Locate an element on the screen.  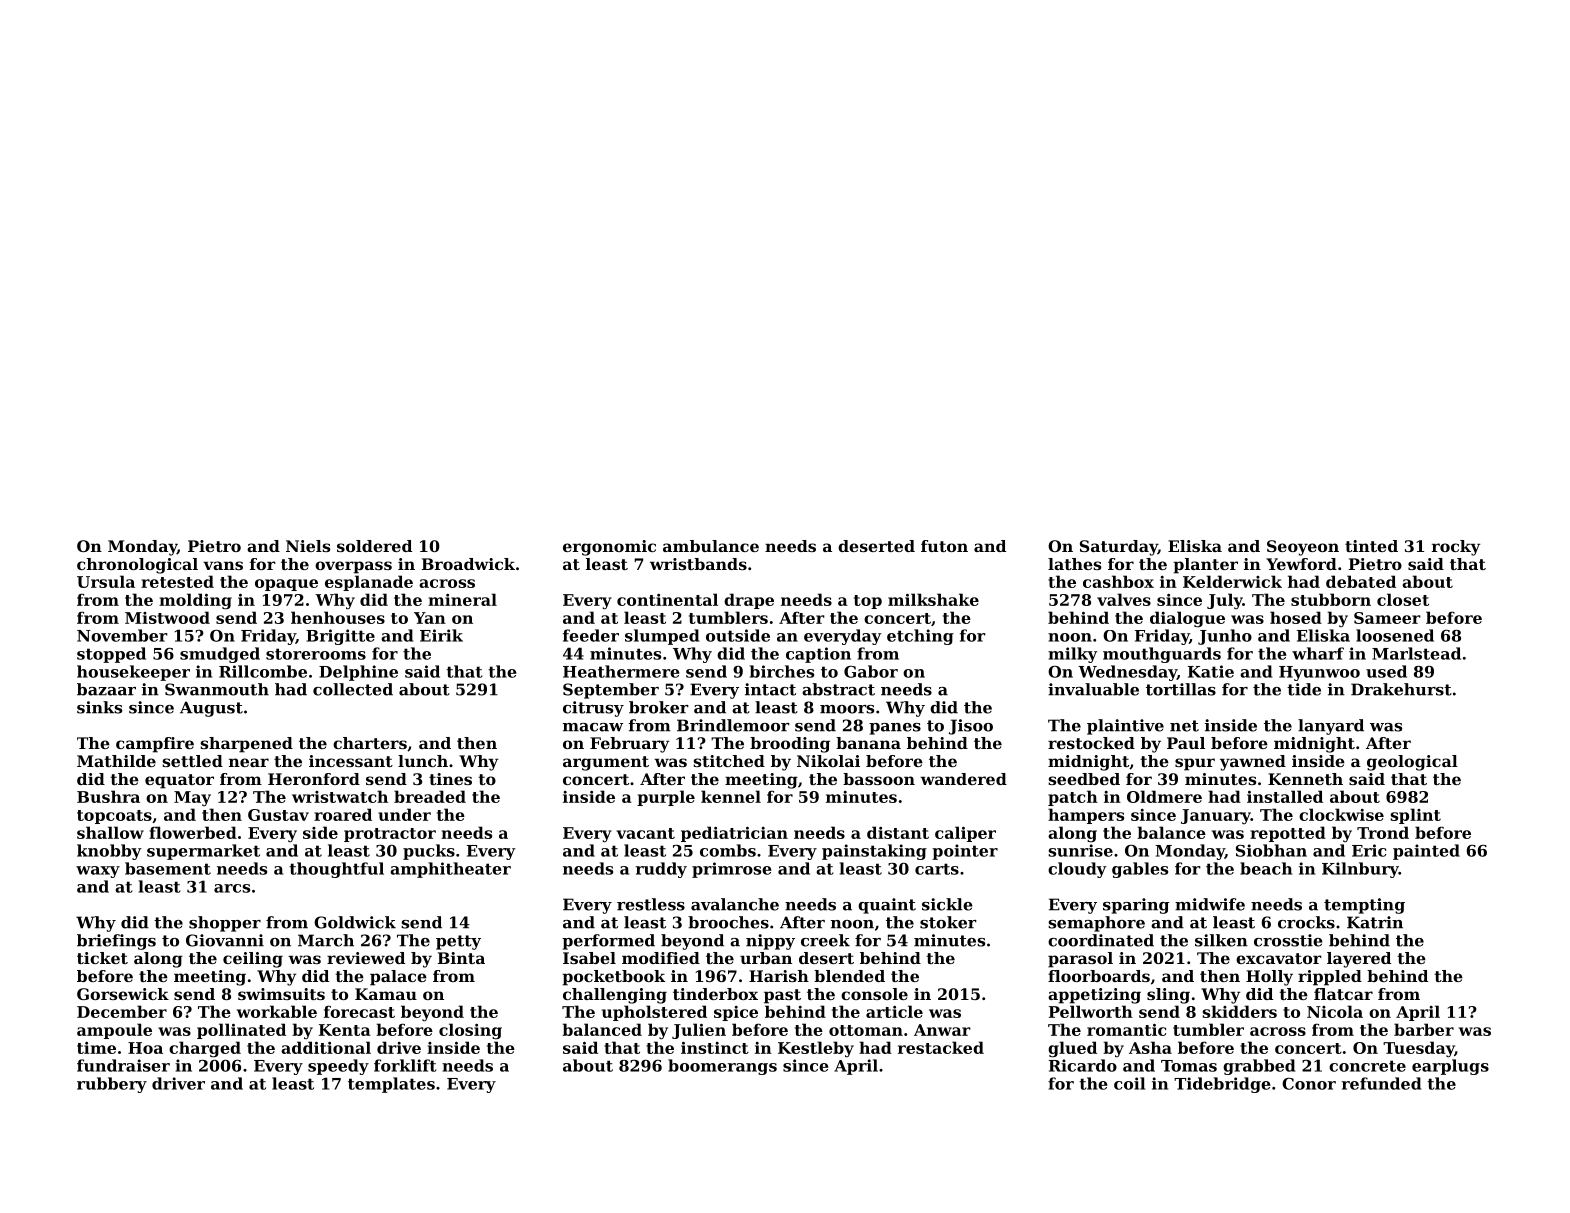
boomerangs is located at coordinates (722, 1067).
